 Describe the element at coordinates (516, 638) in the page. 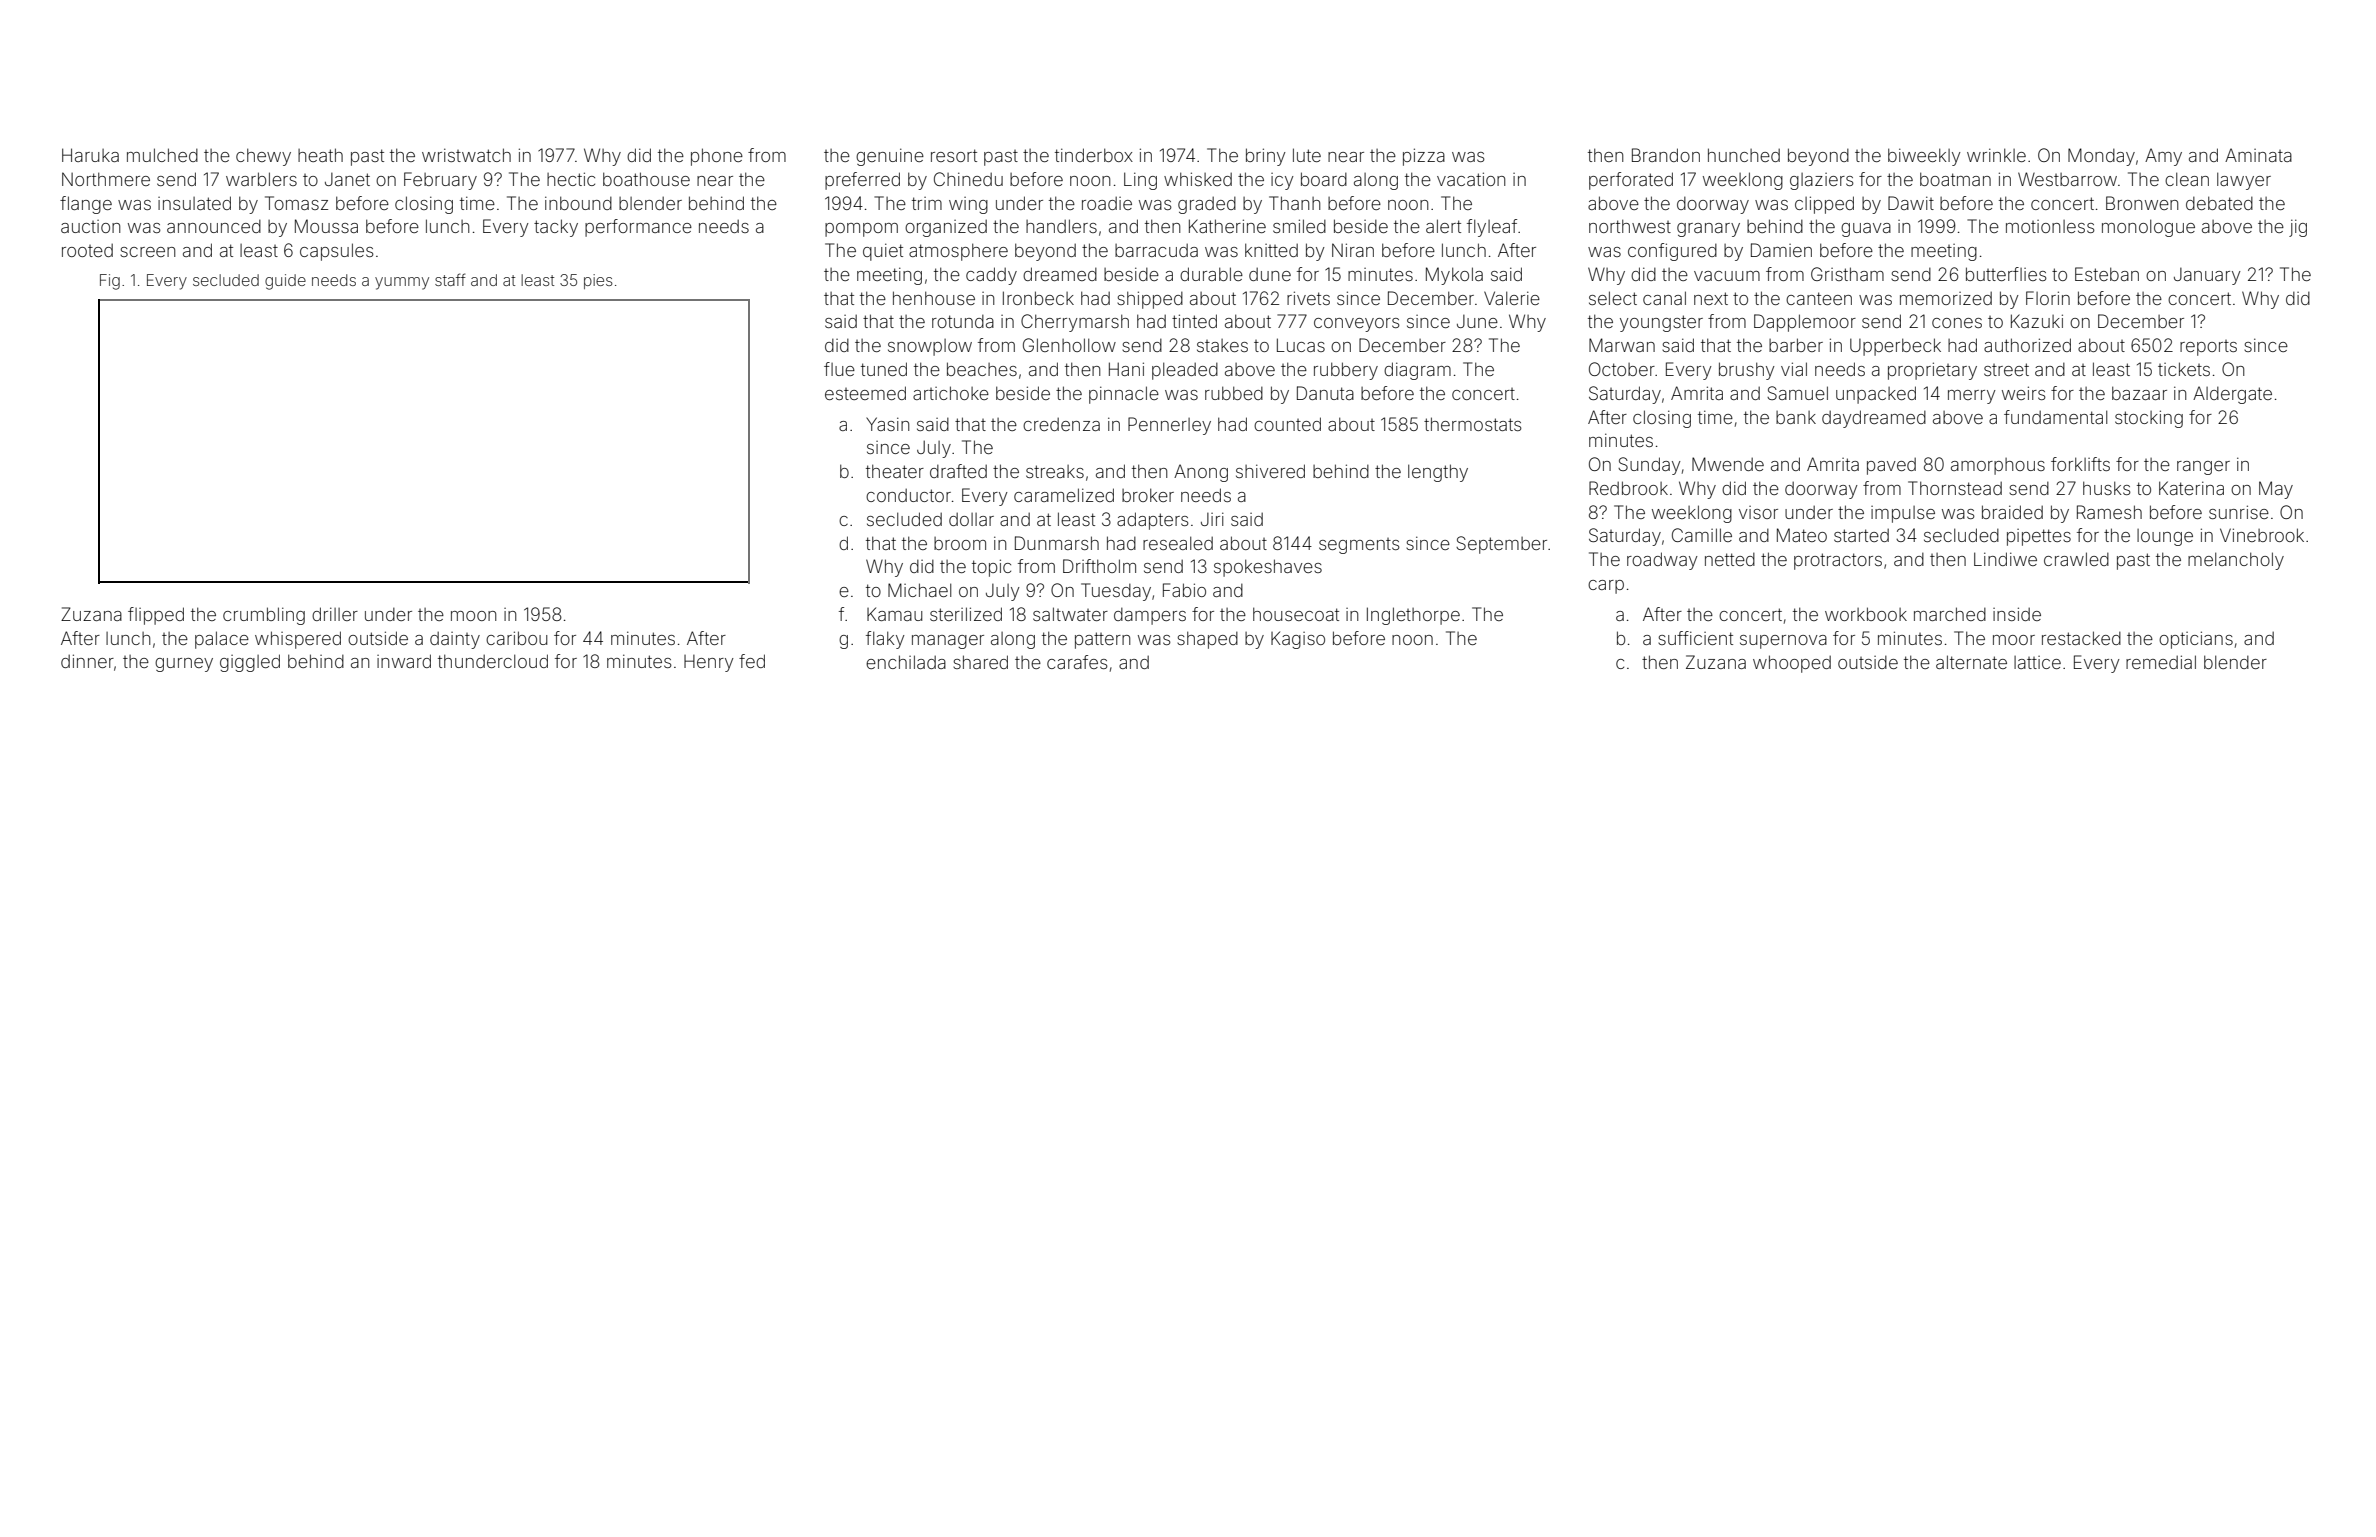

I see `caribou` at that location.
